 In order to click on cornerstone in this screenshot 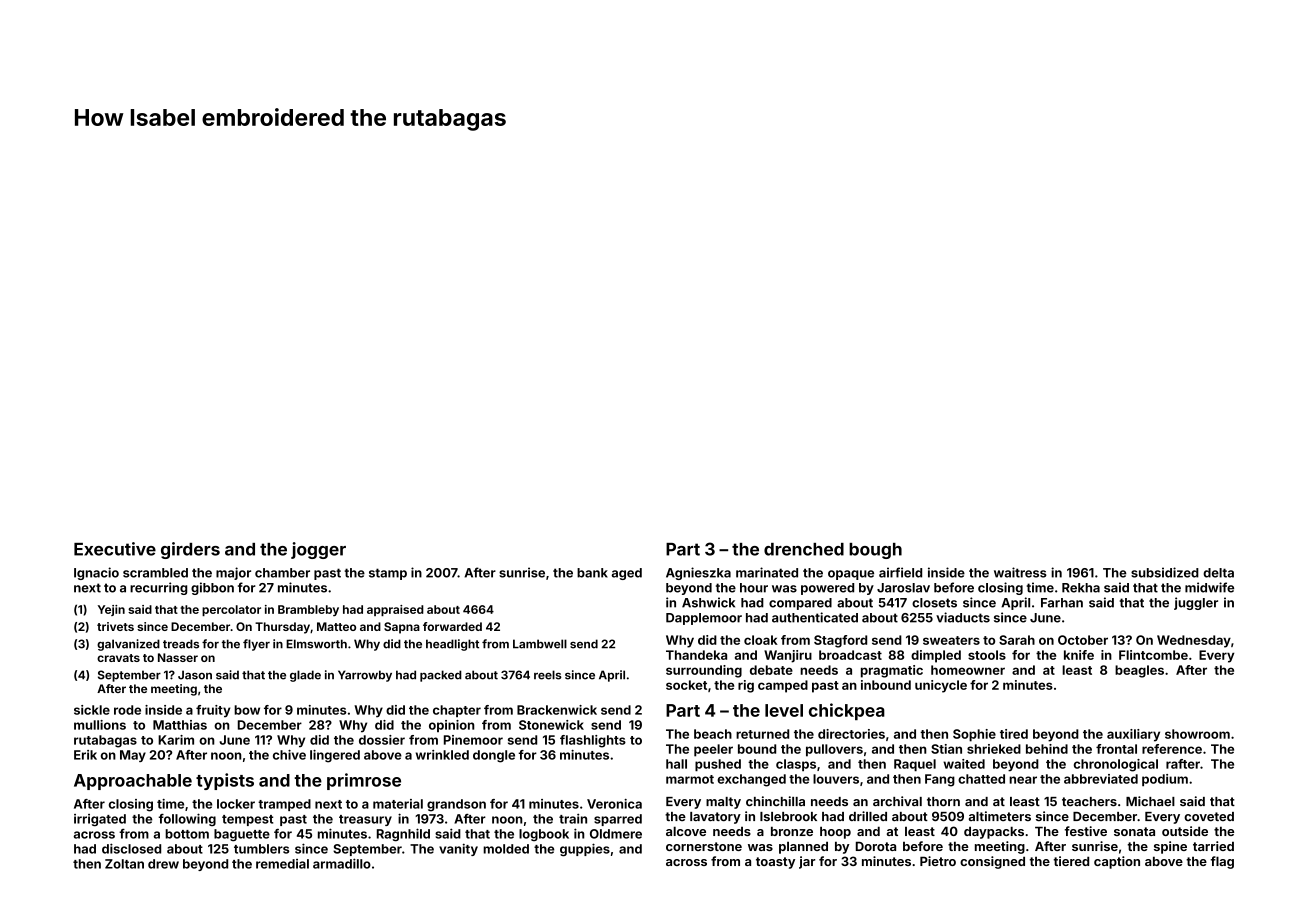, I will do `click(704, 846)`.
